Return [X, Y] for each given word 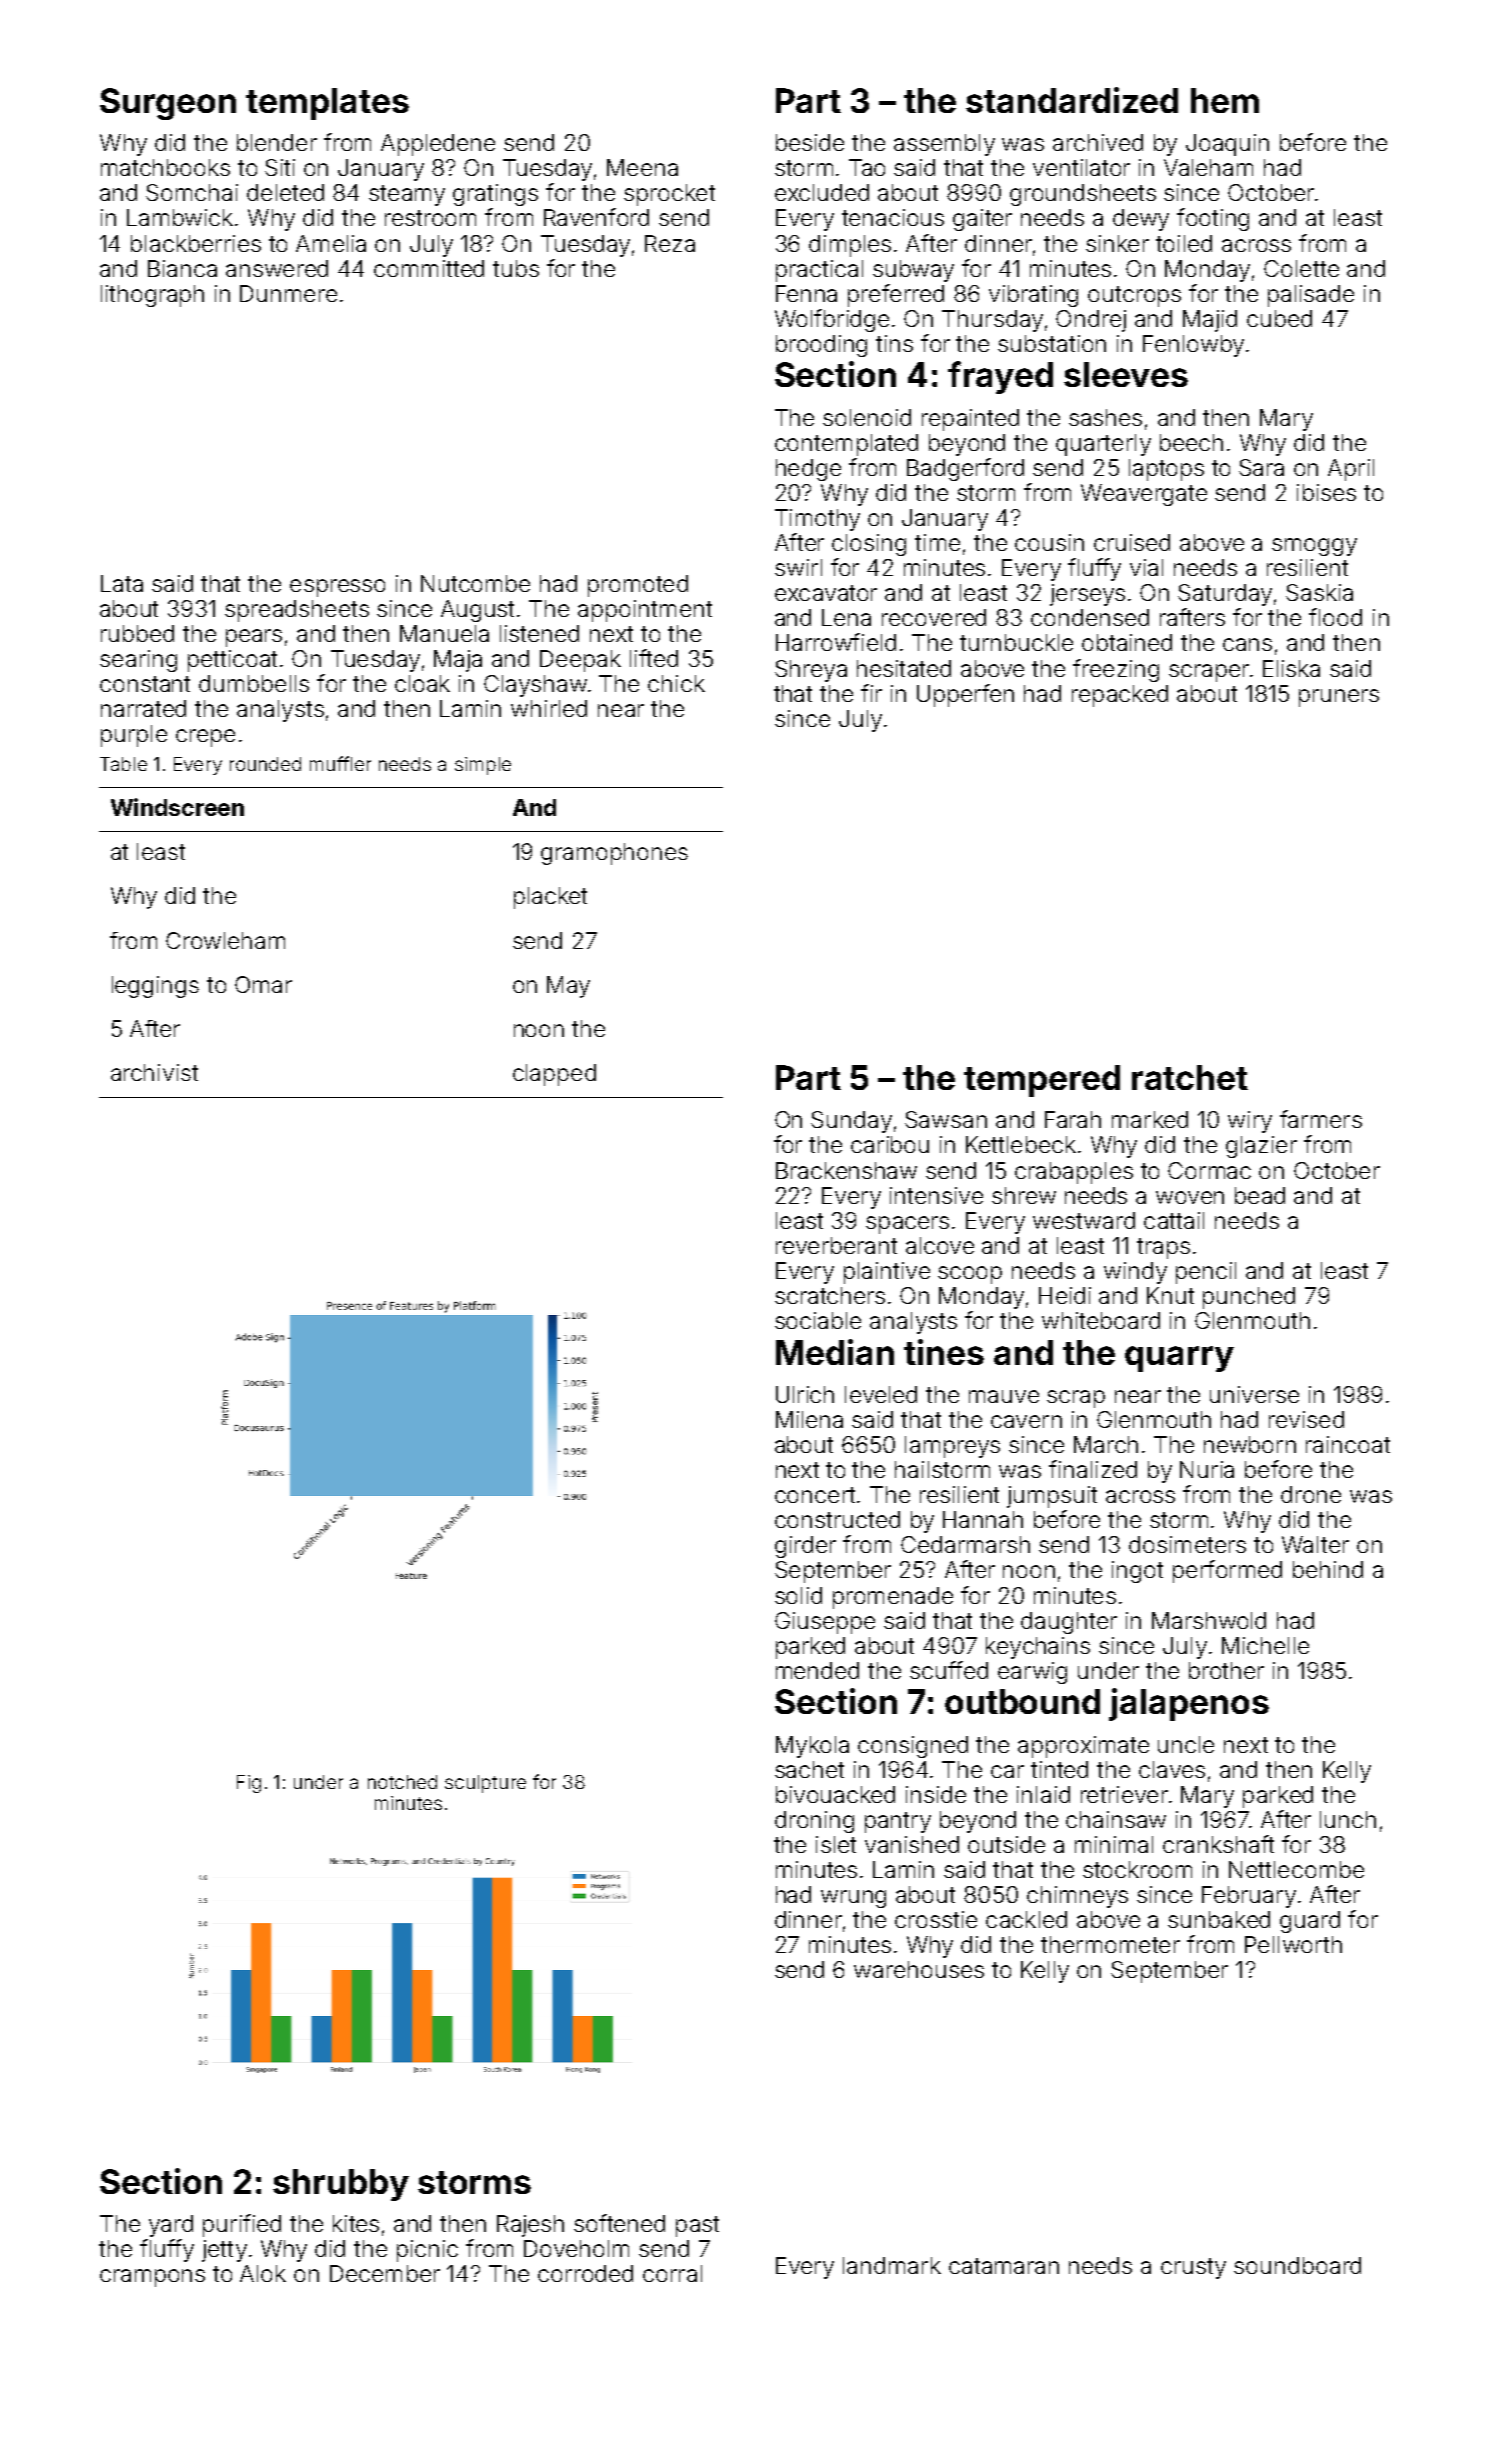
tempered [1042, 1081]
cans [1247, 644]
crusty [1193, 2268]
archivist [154, 1072]
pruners [1339, 698]
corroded [585, 2273]
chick [676, 683]
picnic [427, 2251]
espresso [337, 588]
